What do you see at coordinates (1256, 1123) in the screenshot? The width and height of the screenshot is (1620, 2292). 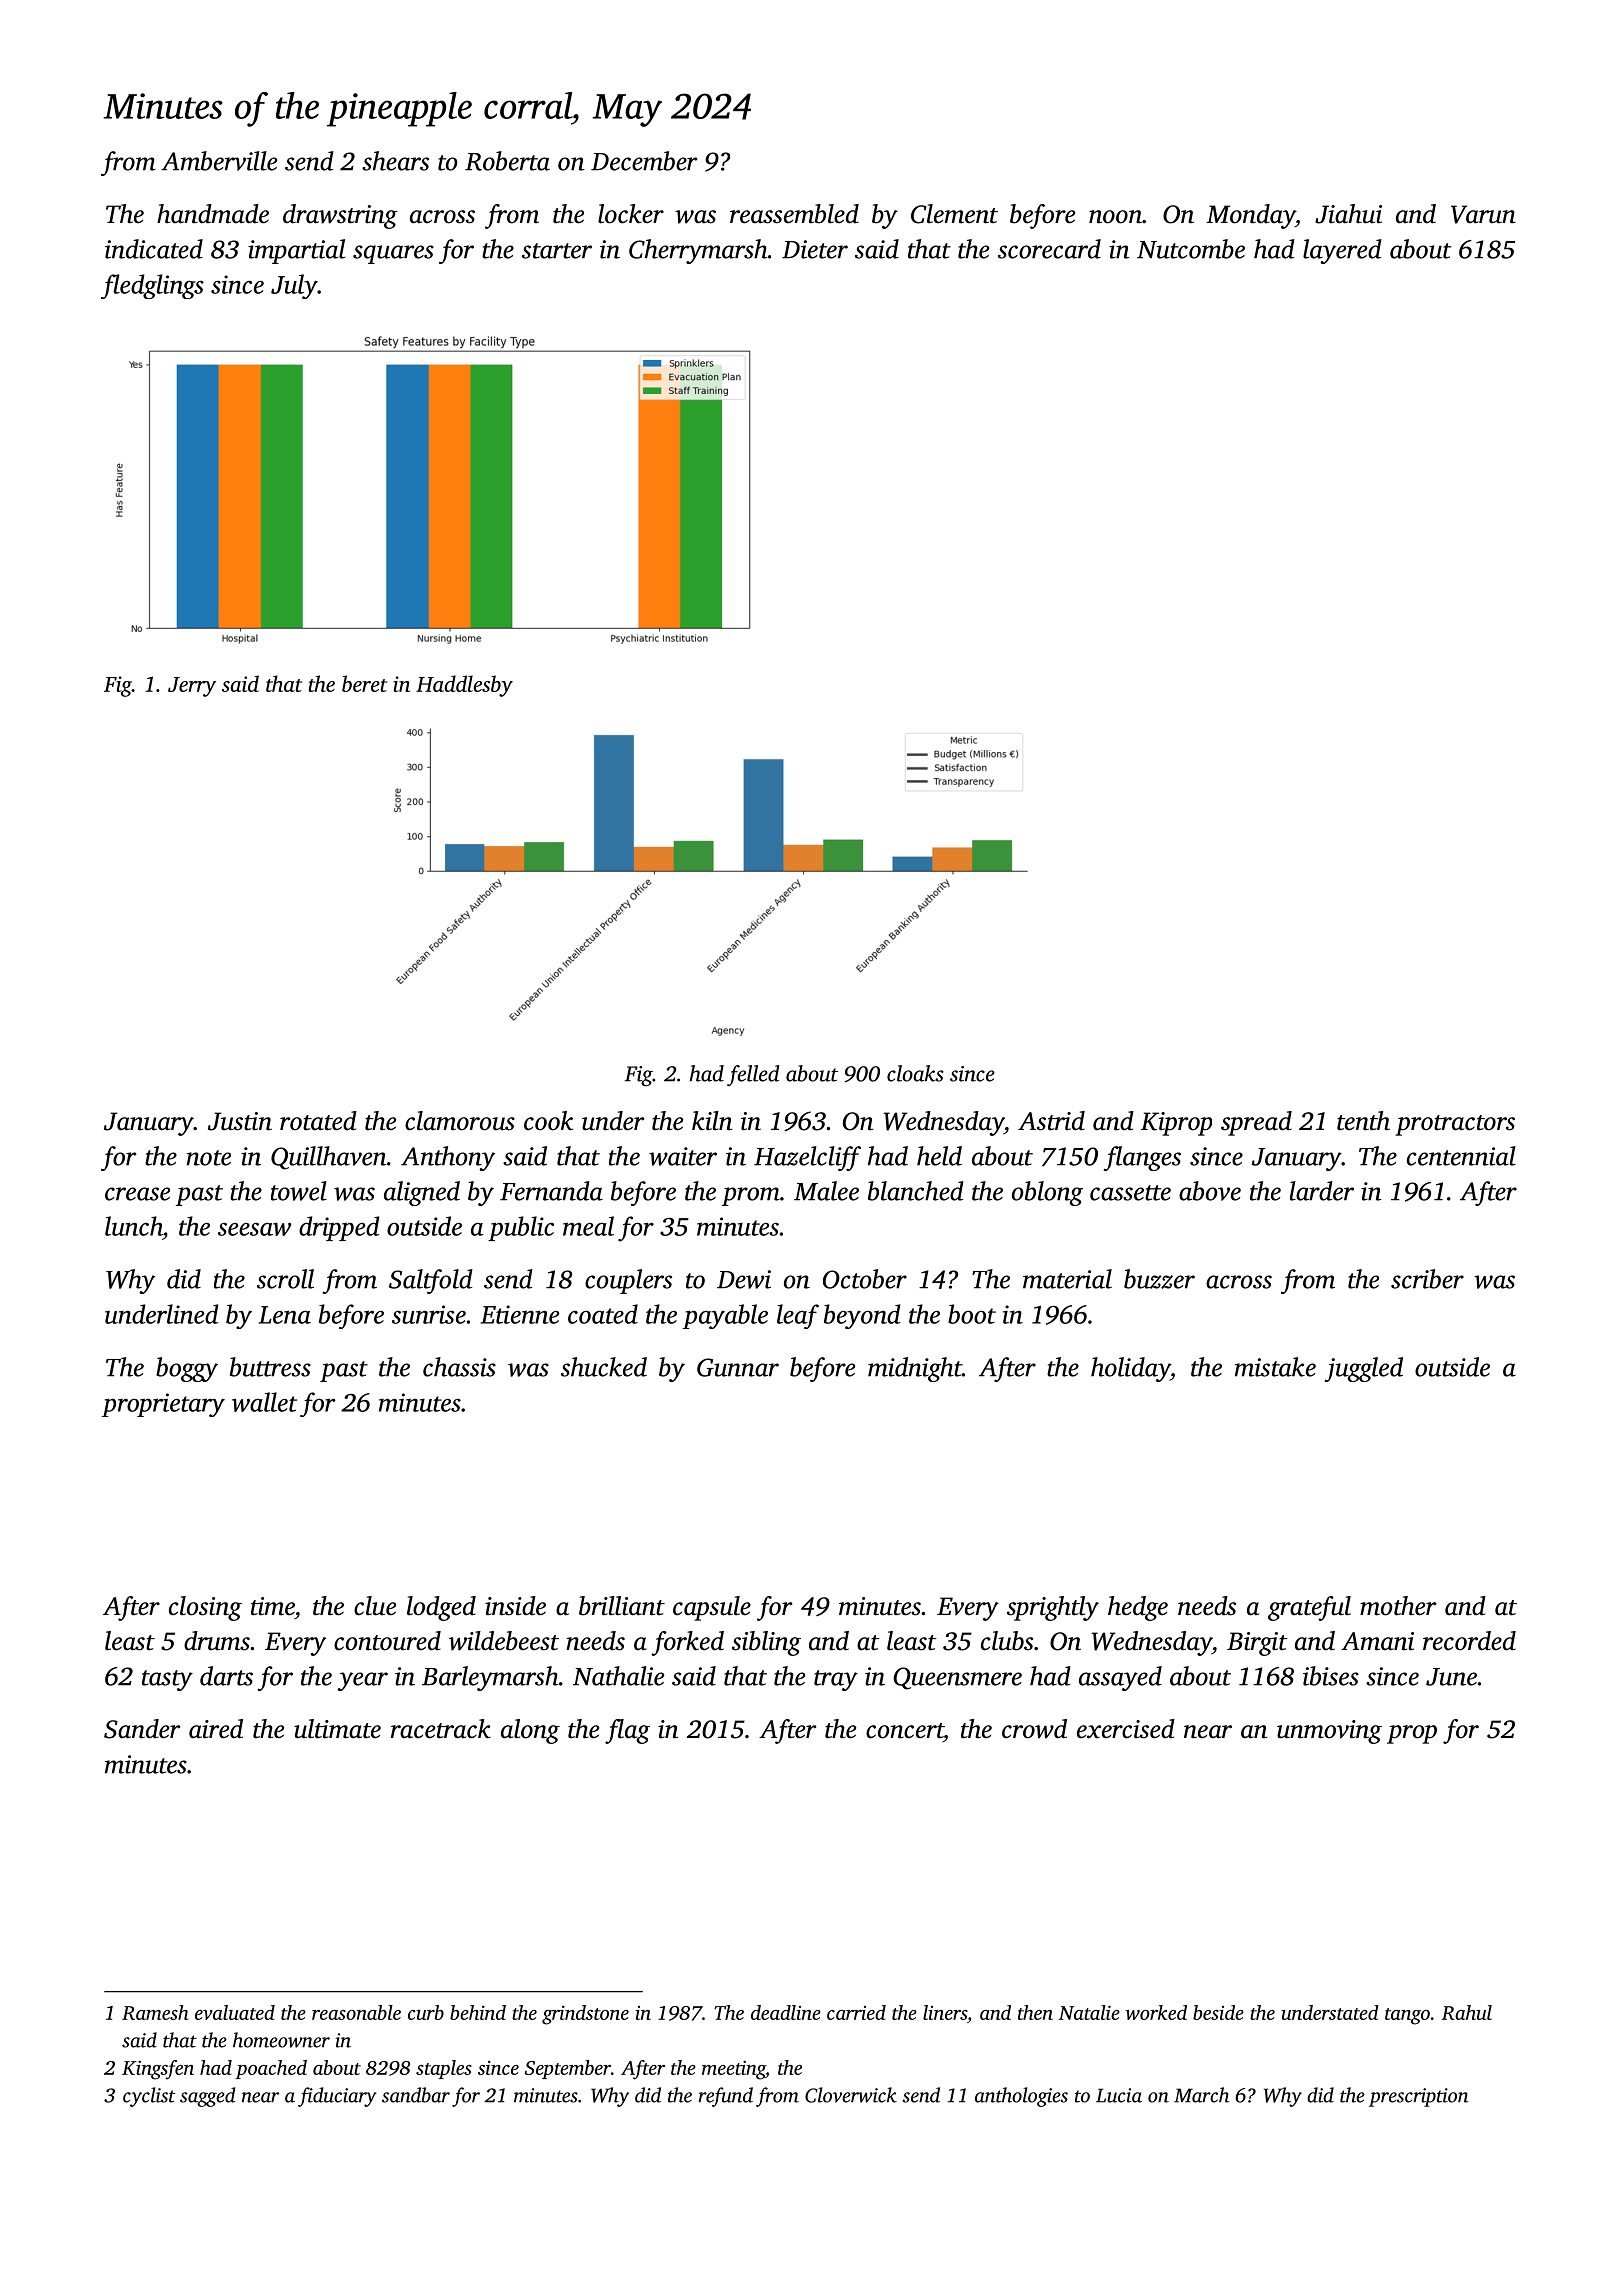 I see `spread` at bounding box center [1256, 1123].
